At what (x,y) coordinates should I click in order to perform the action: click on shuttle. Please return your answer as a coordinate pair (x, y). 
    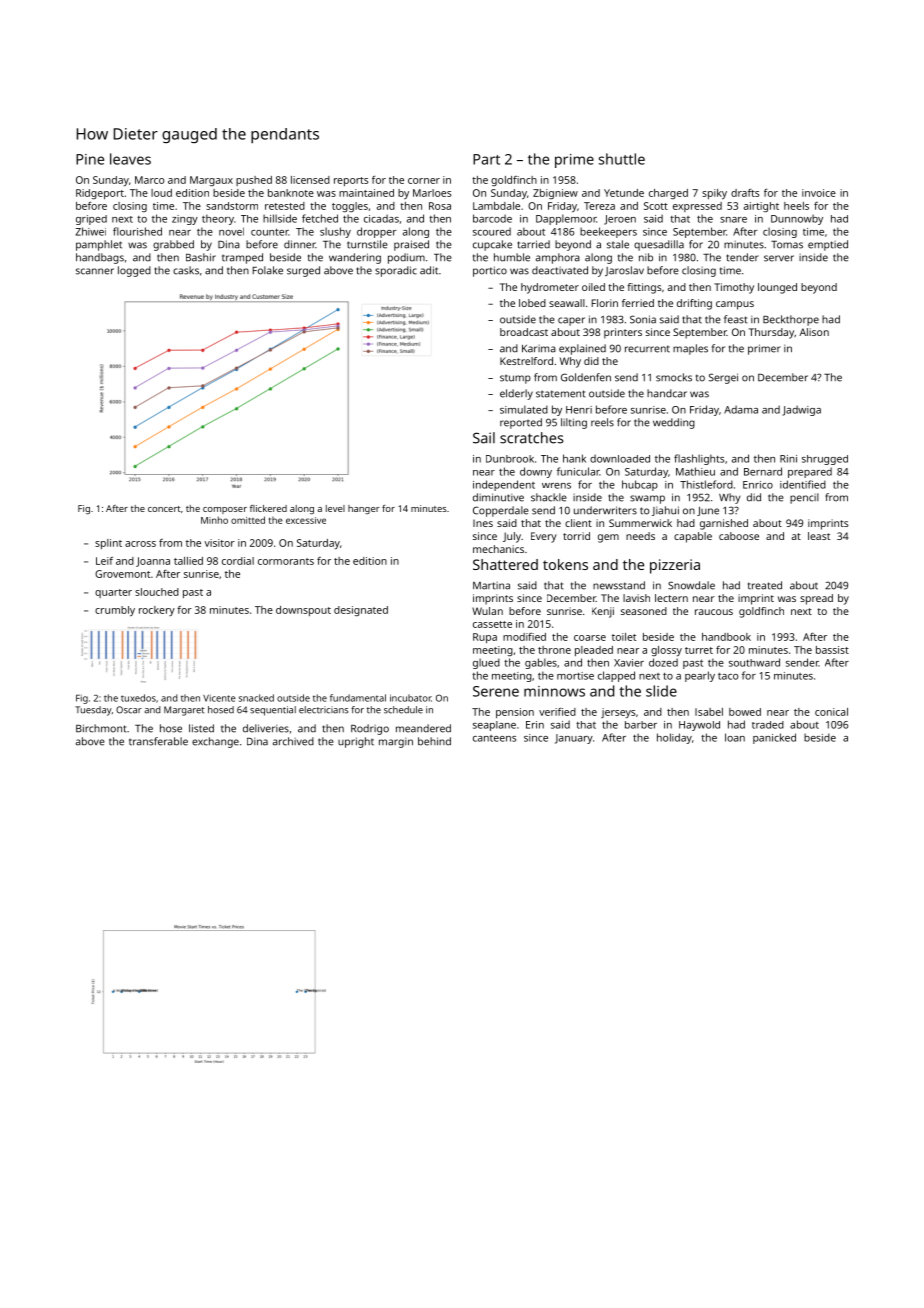
    Looking at the image, I should click on (622, 159).
